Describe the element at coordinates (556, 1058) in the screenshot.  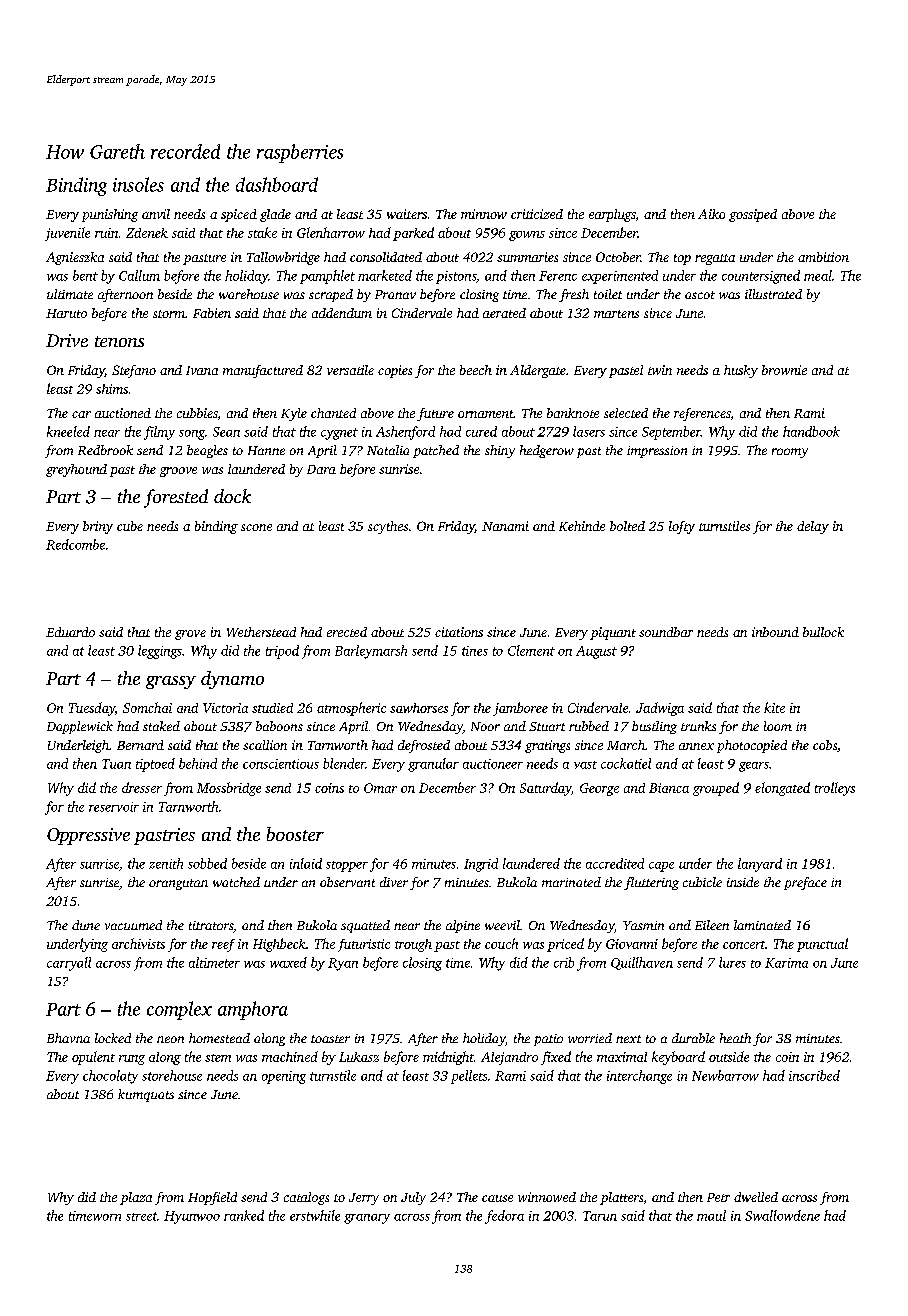
I see `fixed` at that location.
